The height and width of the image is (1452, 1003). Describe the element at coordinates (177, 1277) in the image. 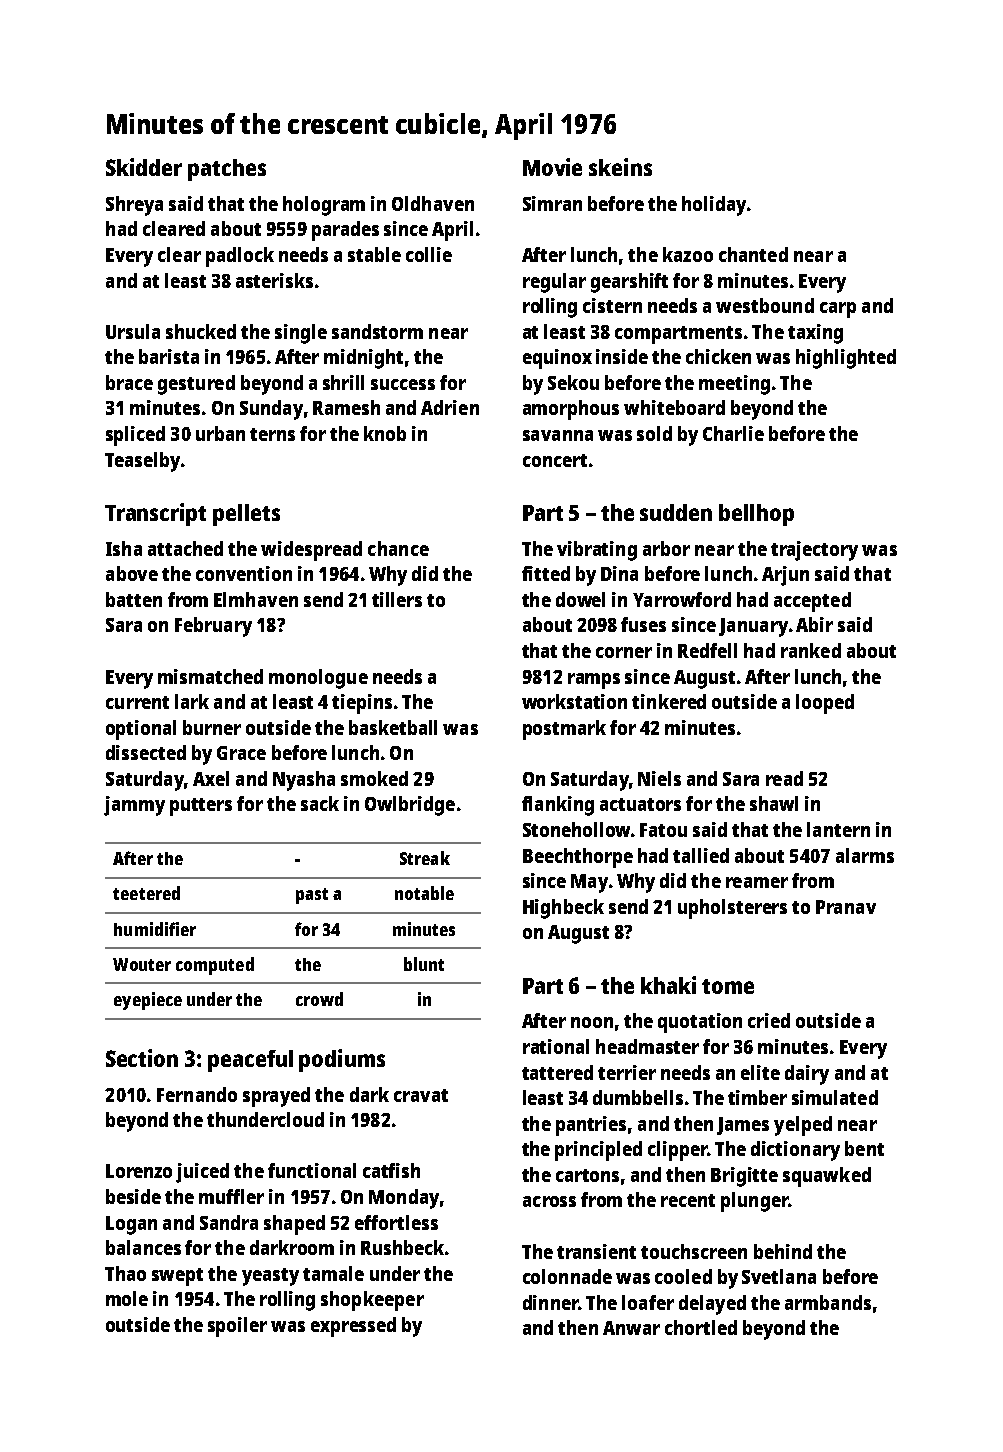

I see `swept` at that location.
